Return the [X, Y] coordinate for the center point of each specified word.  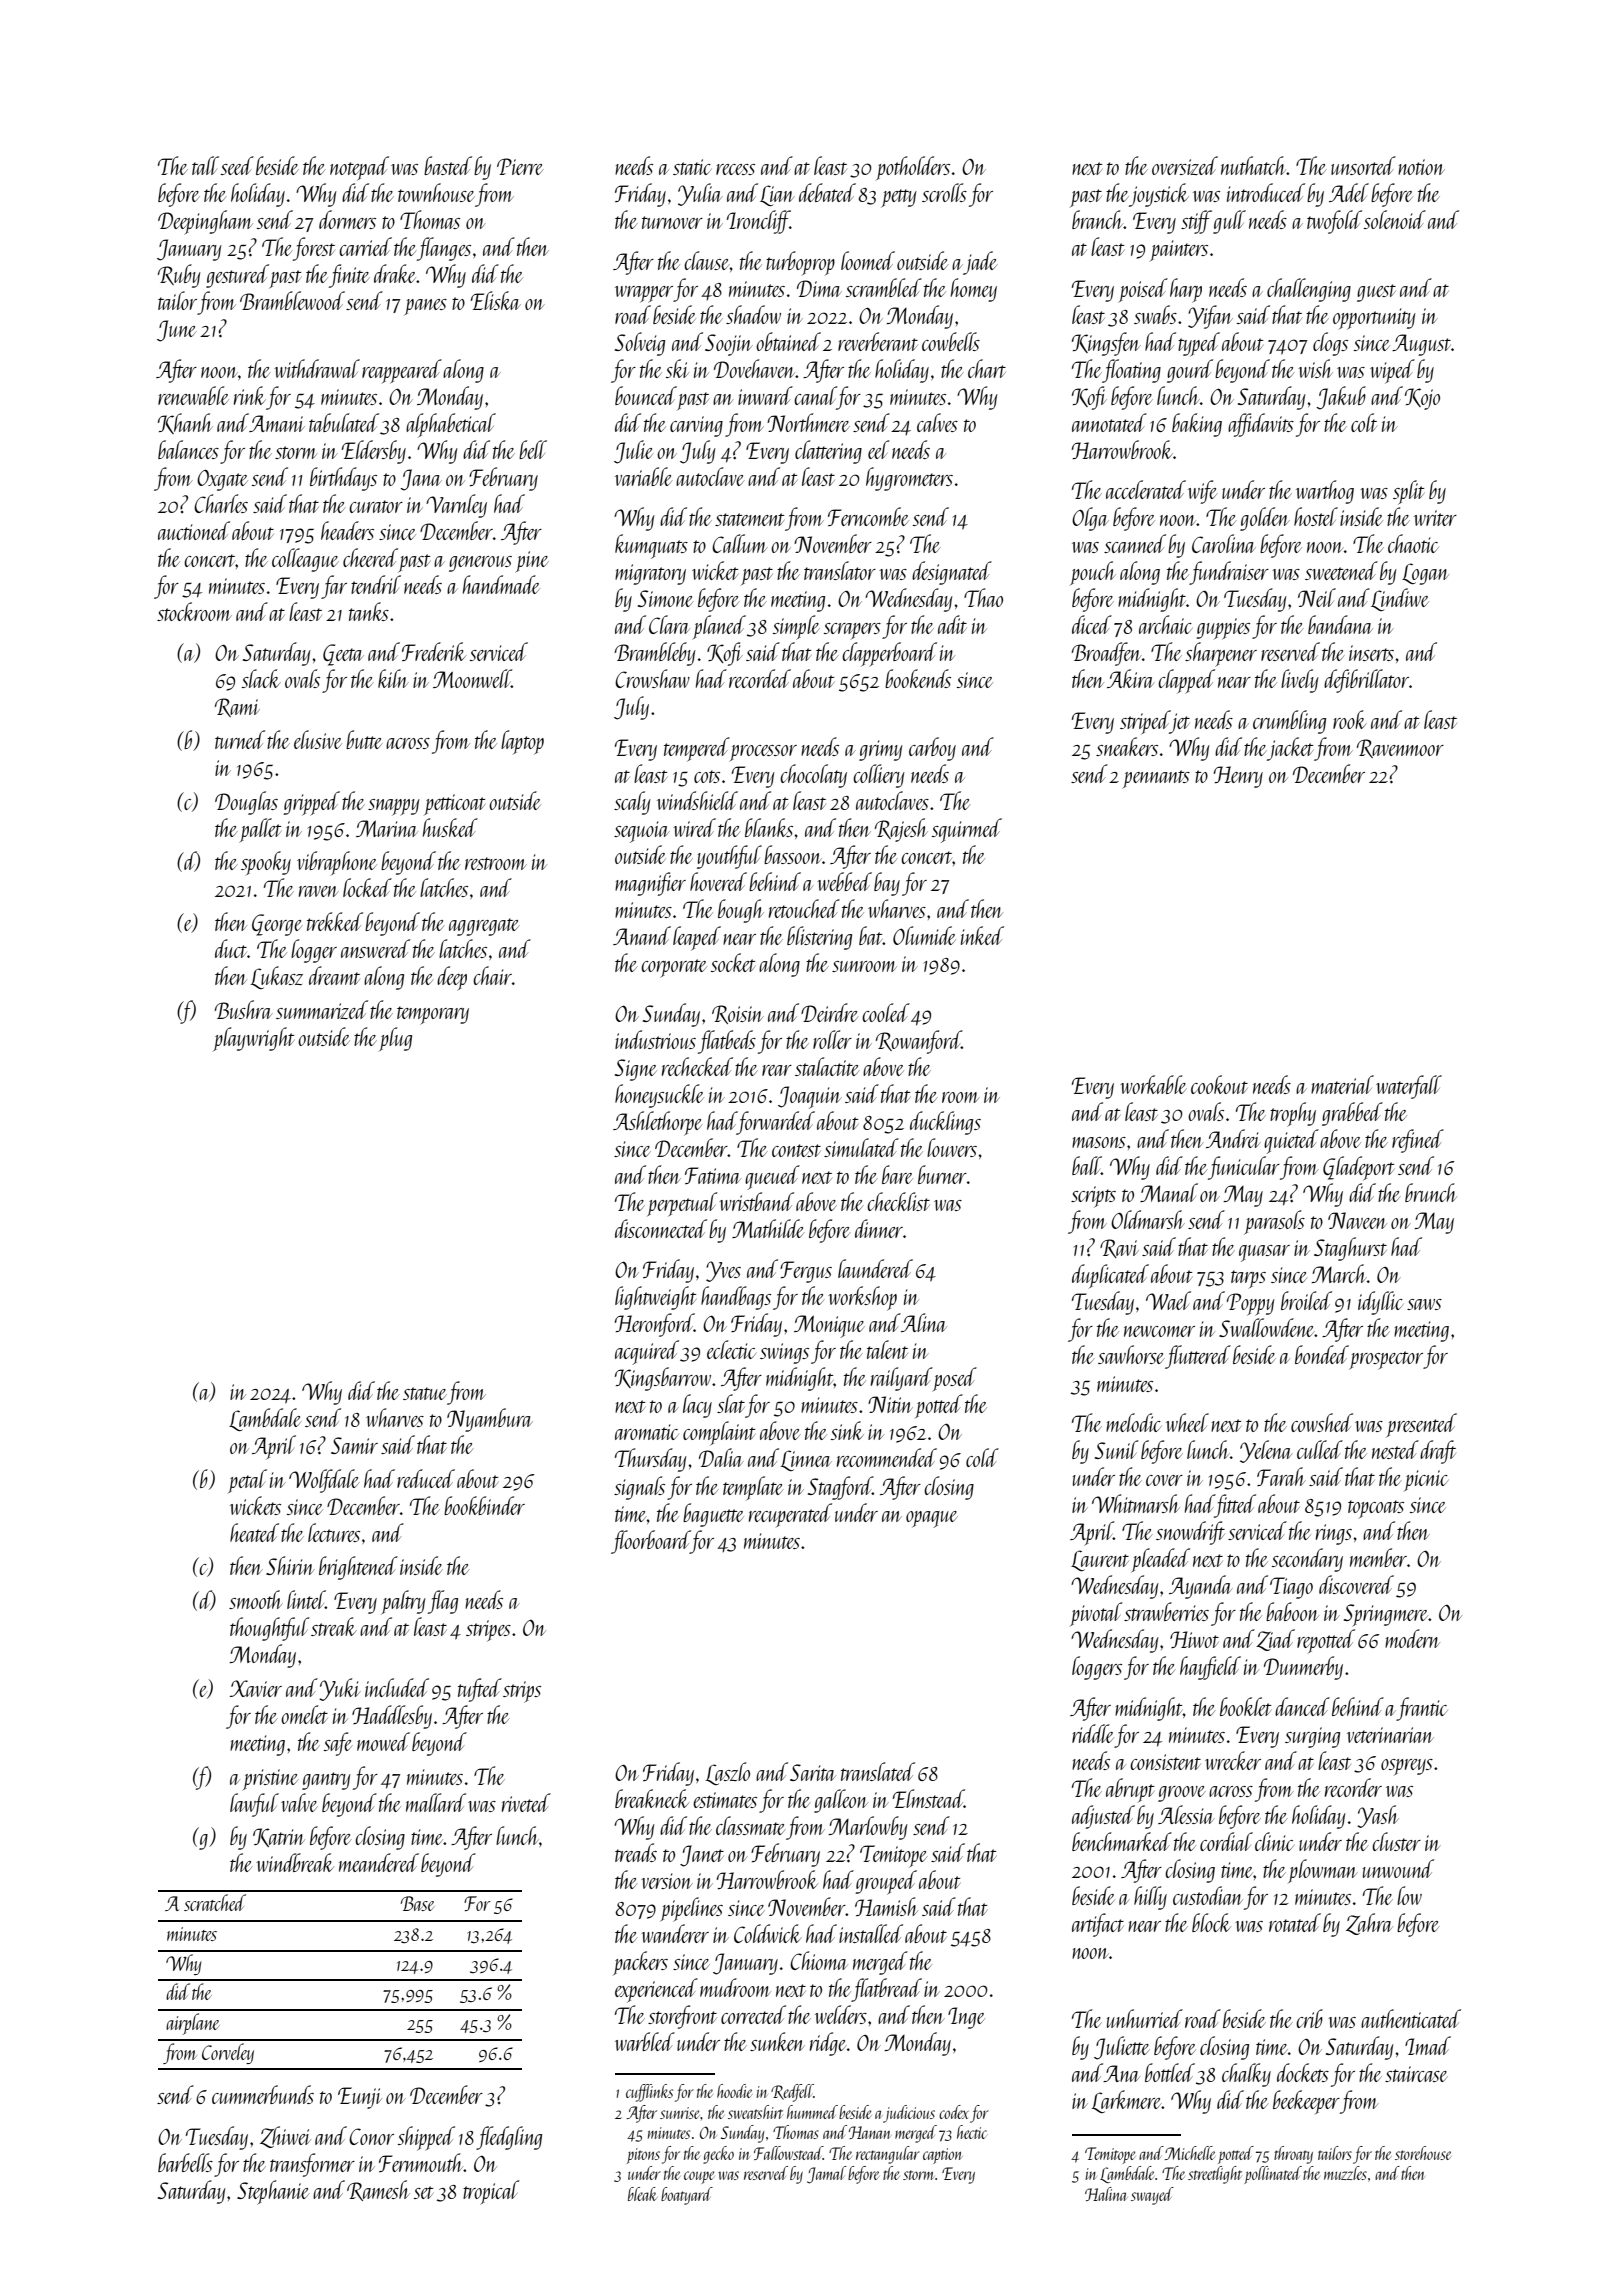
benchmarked [1122, 1841]
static [692, 167]
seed [237, 165]
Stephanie [273, 2192]
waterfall [1409, 1087]
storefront [682, 2017]
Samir [354, 1445]
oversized [1185, 165]
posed [955, 1379]
